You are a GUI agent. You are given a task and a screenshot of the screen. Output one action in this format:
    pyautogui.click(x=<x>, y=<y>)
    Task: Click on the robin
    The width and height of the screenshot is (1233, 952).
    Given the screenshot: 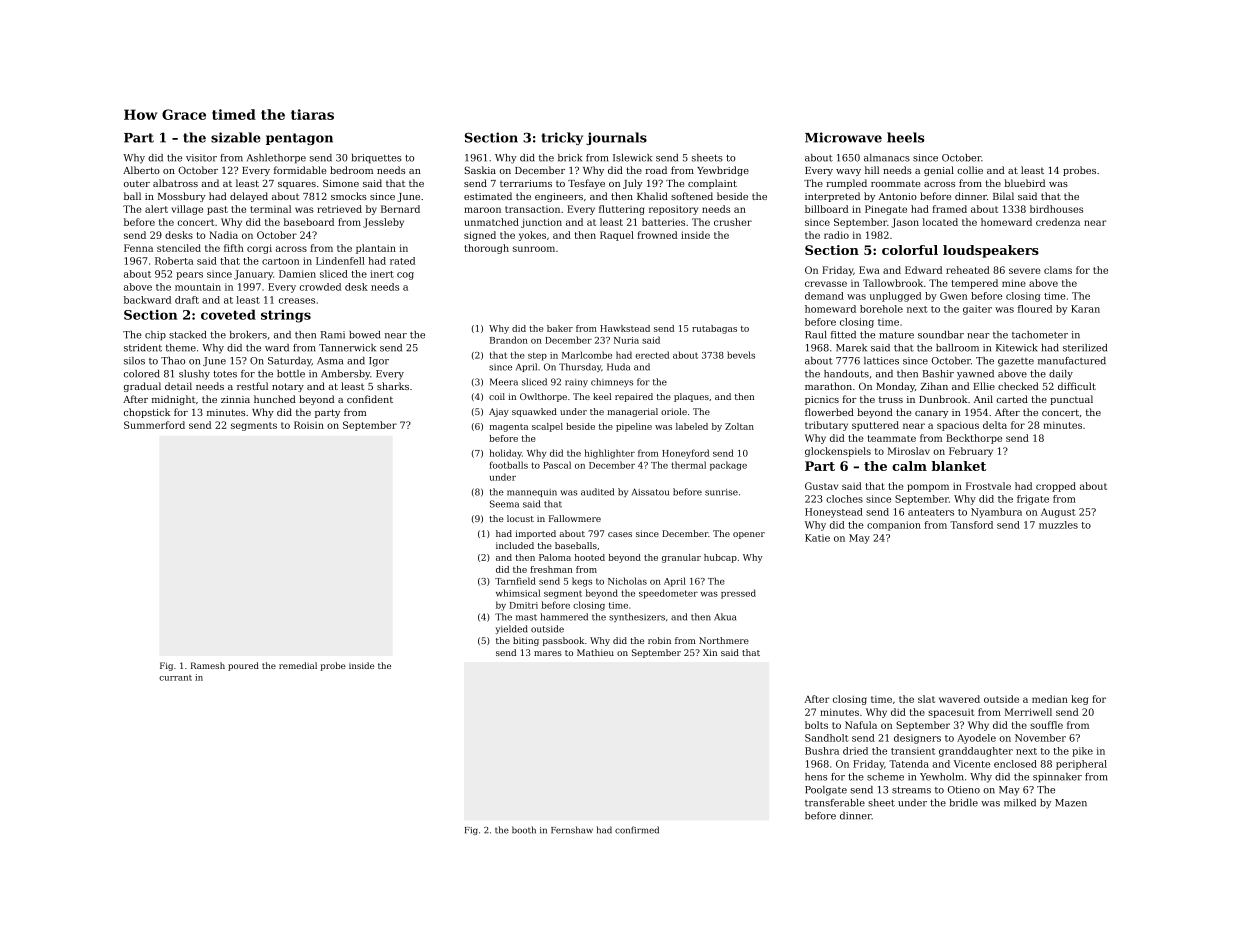 What is the action you would take?
    pyautogui.click(x=659, y=640)
